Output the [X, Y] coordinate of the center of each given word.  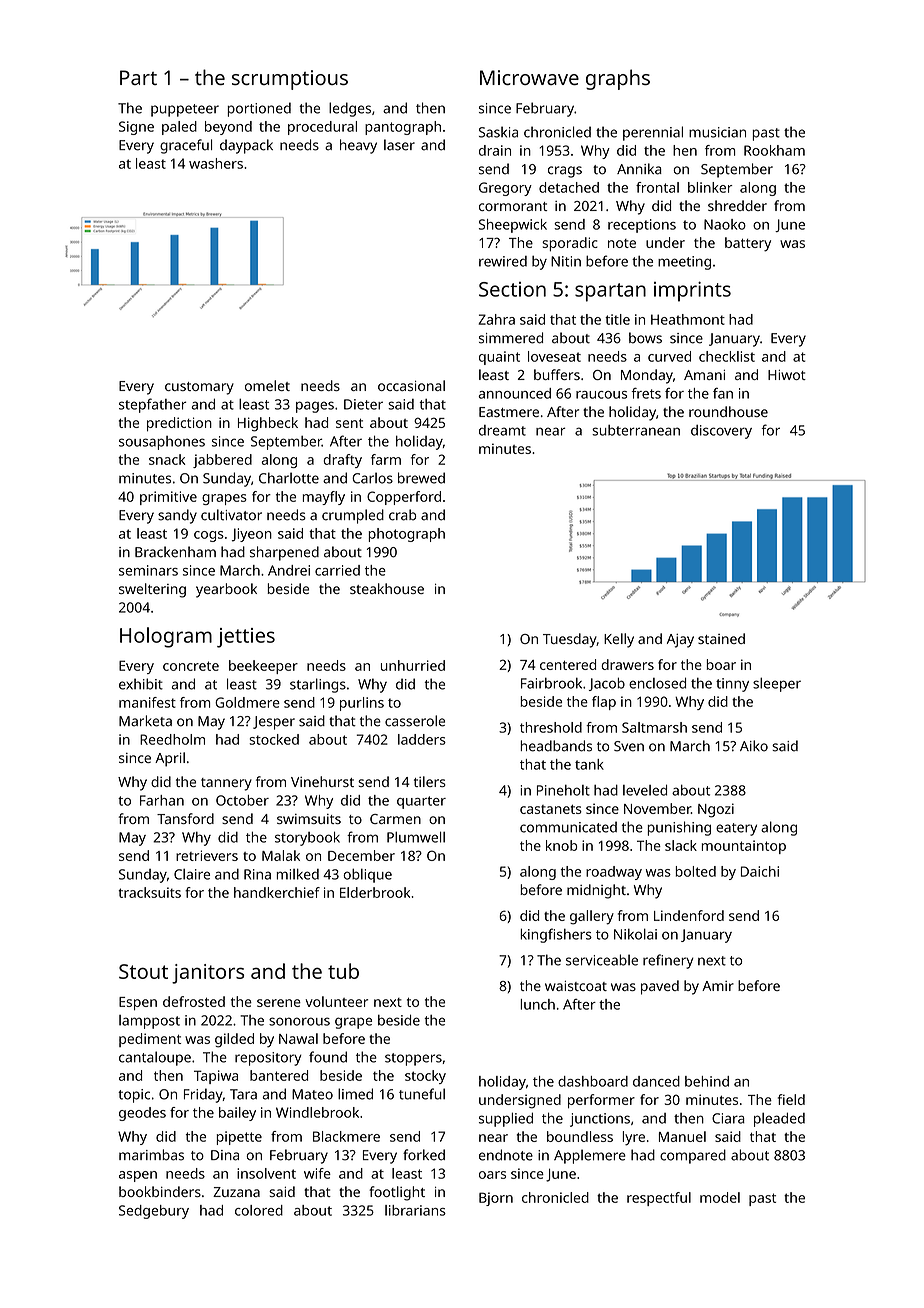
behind [707, 1081]
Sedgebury [154, 1212]
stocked [274, 739]
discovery [721, 432]
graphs [618, 79]
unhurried [413, 665]
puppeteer [185, 110]
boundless [580, 1136]
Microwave [529, 77]
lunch [537, 1004]
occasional [411, 385]
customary [199, 388]
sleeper [777, 684]
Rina [257, 874]
